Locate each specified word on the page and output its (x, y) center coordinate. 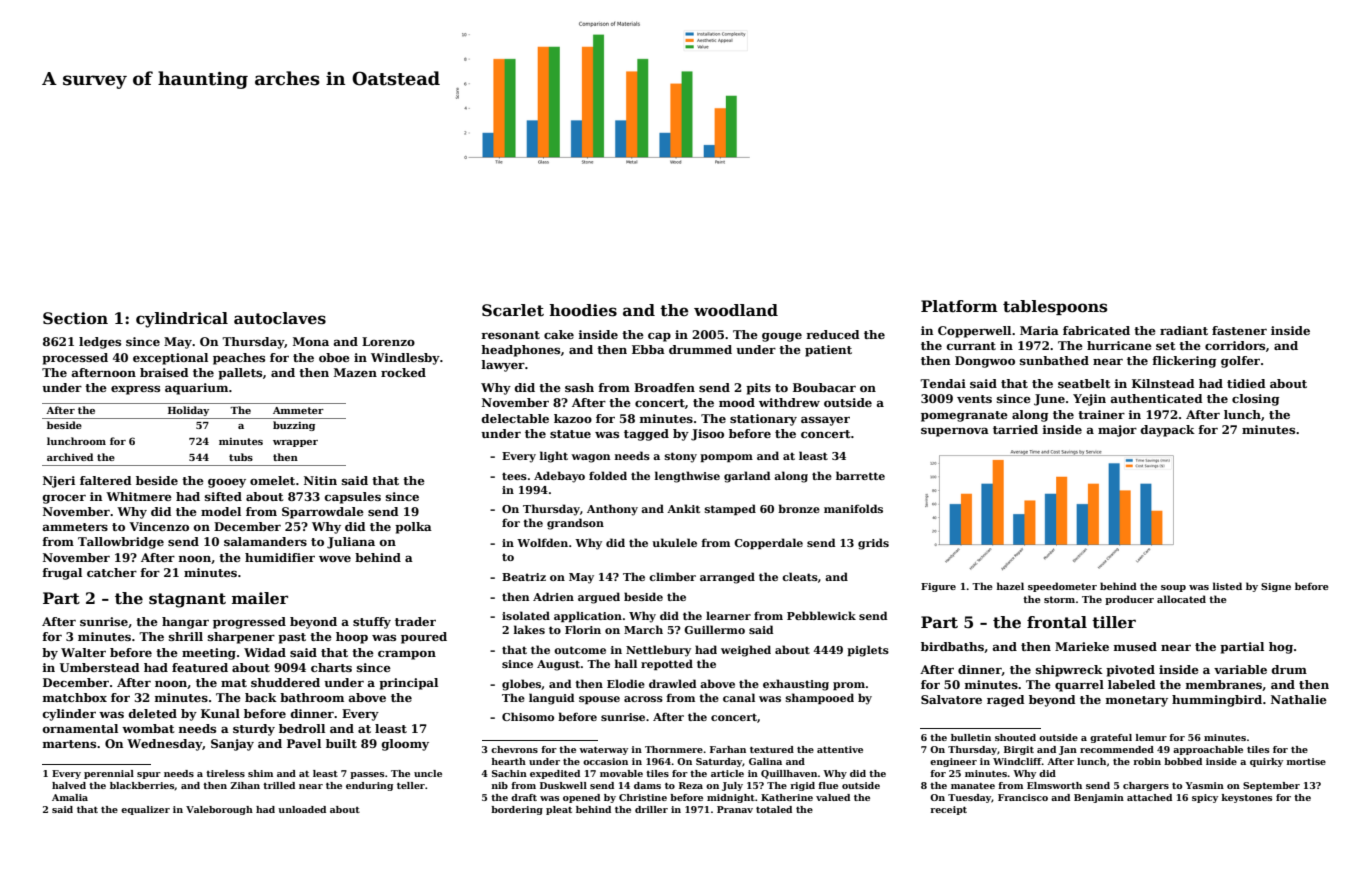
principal (408, 684)
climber (672, 576)
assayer (825, 421)
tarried (1015, 429)
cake (559, 334)
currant (971, 346)
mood (737, 402)
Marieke (1082, 646)
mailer (260, 598)
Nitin (320, 480)
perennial (109, 774)
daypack (1168, 431)
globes (522, 685)
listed (1227, 586)
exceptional (170, 359)
